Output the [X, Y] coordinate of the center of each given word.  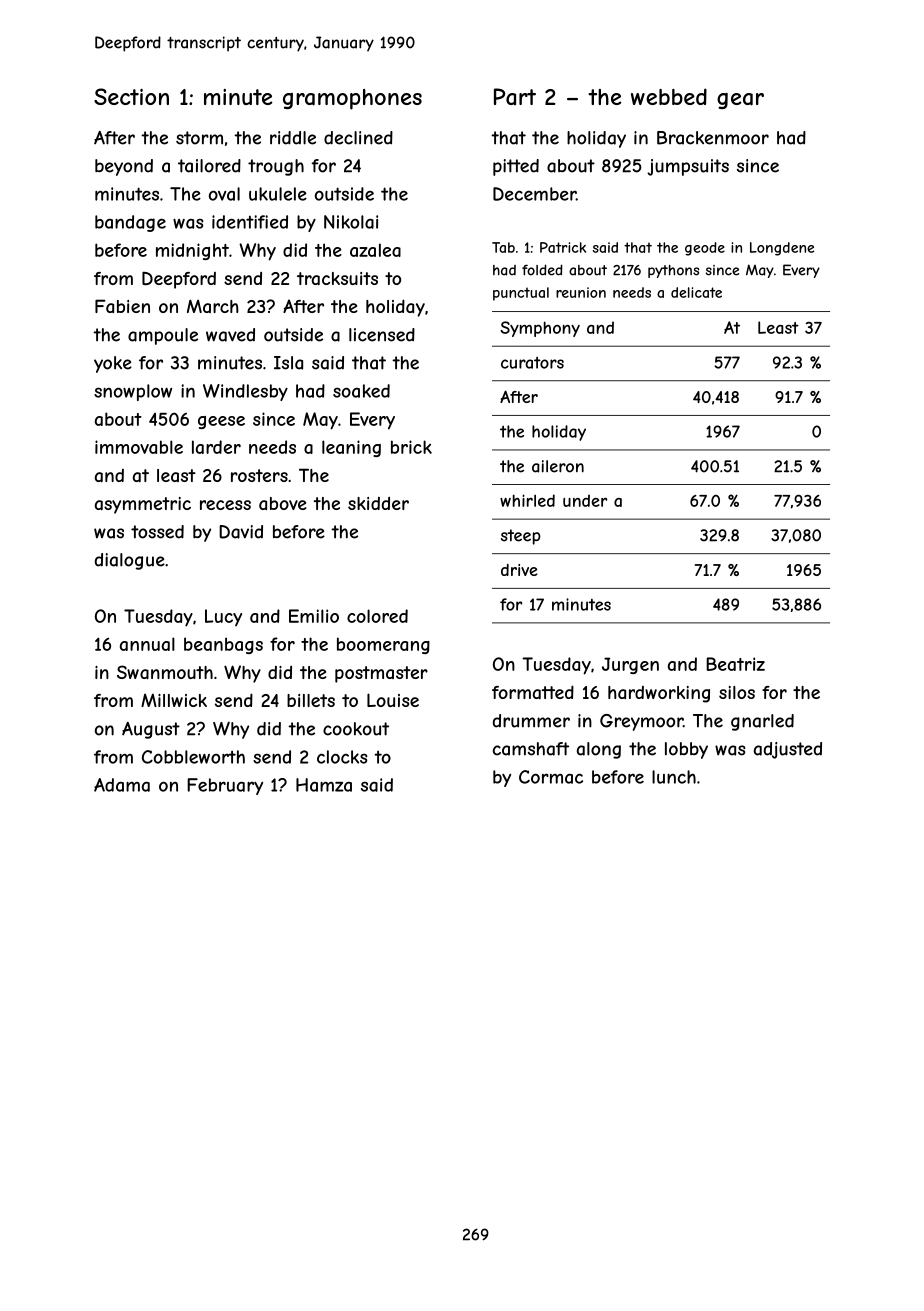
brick [411, 447]
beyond [124, 167]
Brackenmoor [713, 138]
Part [515, 96]
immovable [139, 447]
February [225, 786]
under [585, 500]
